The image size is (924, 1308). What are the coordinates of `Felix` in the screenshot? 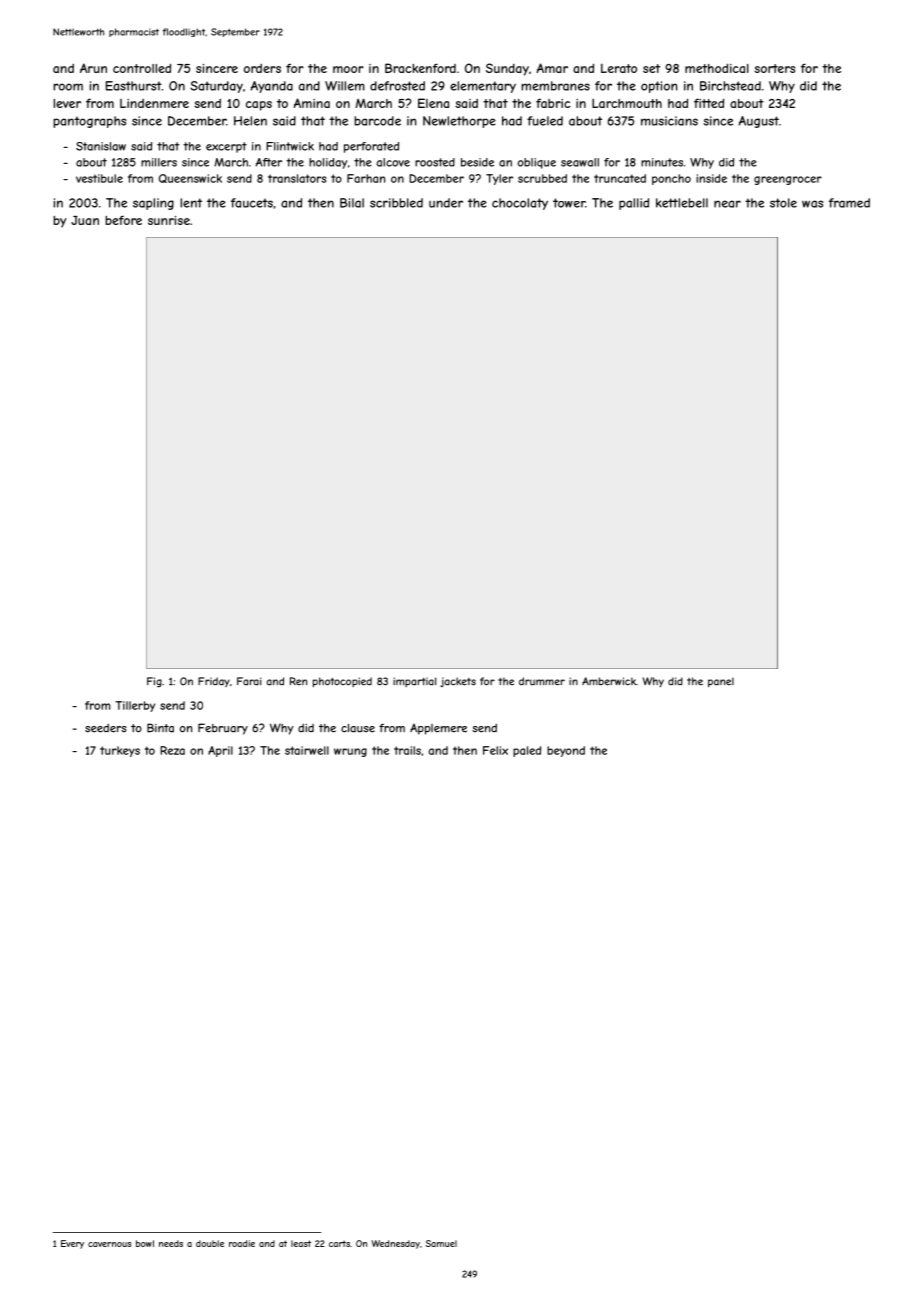 It's located at (495, 750).
